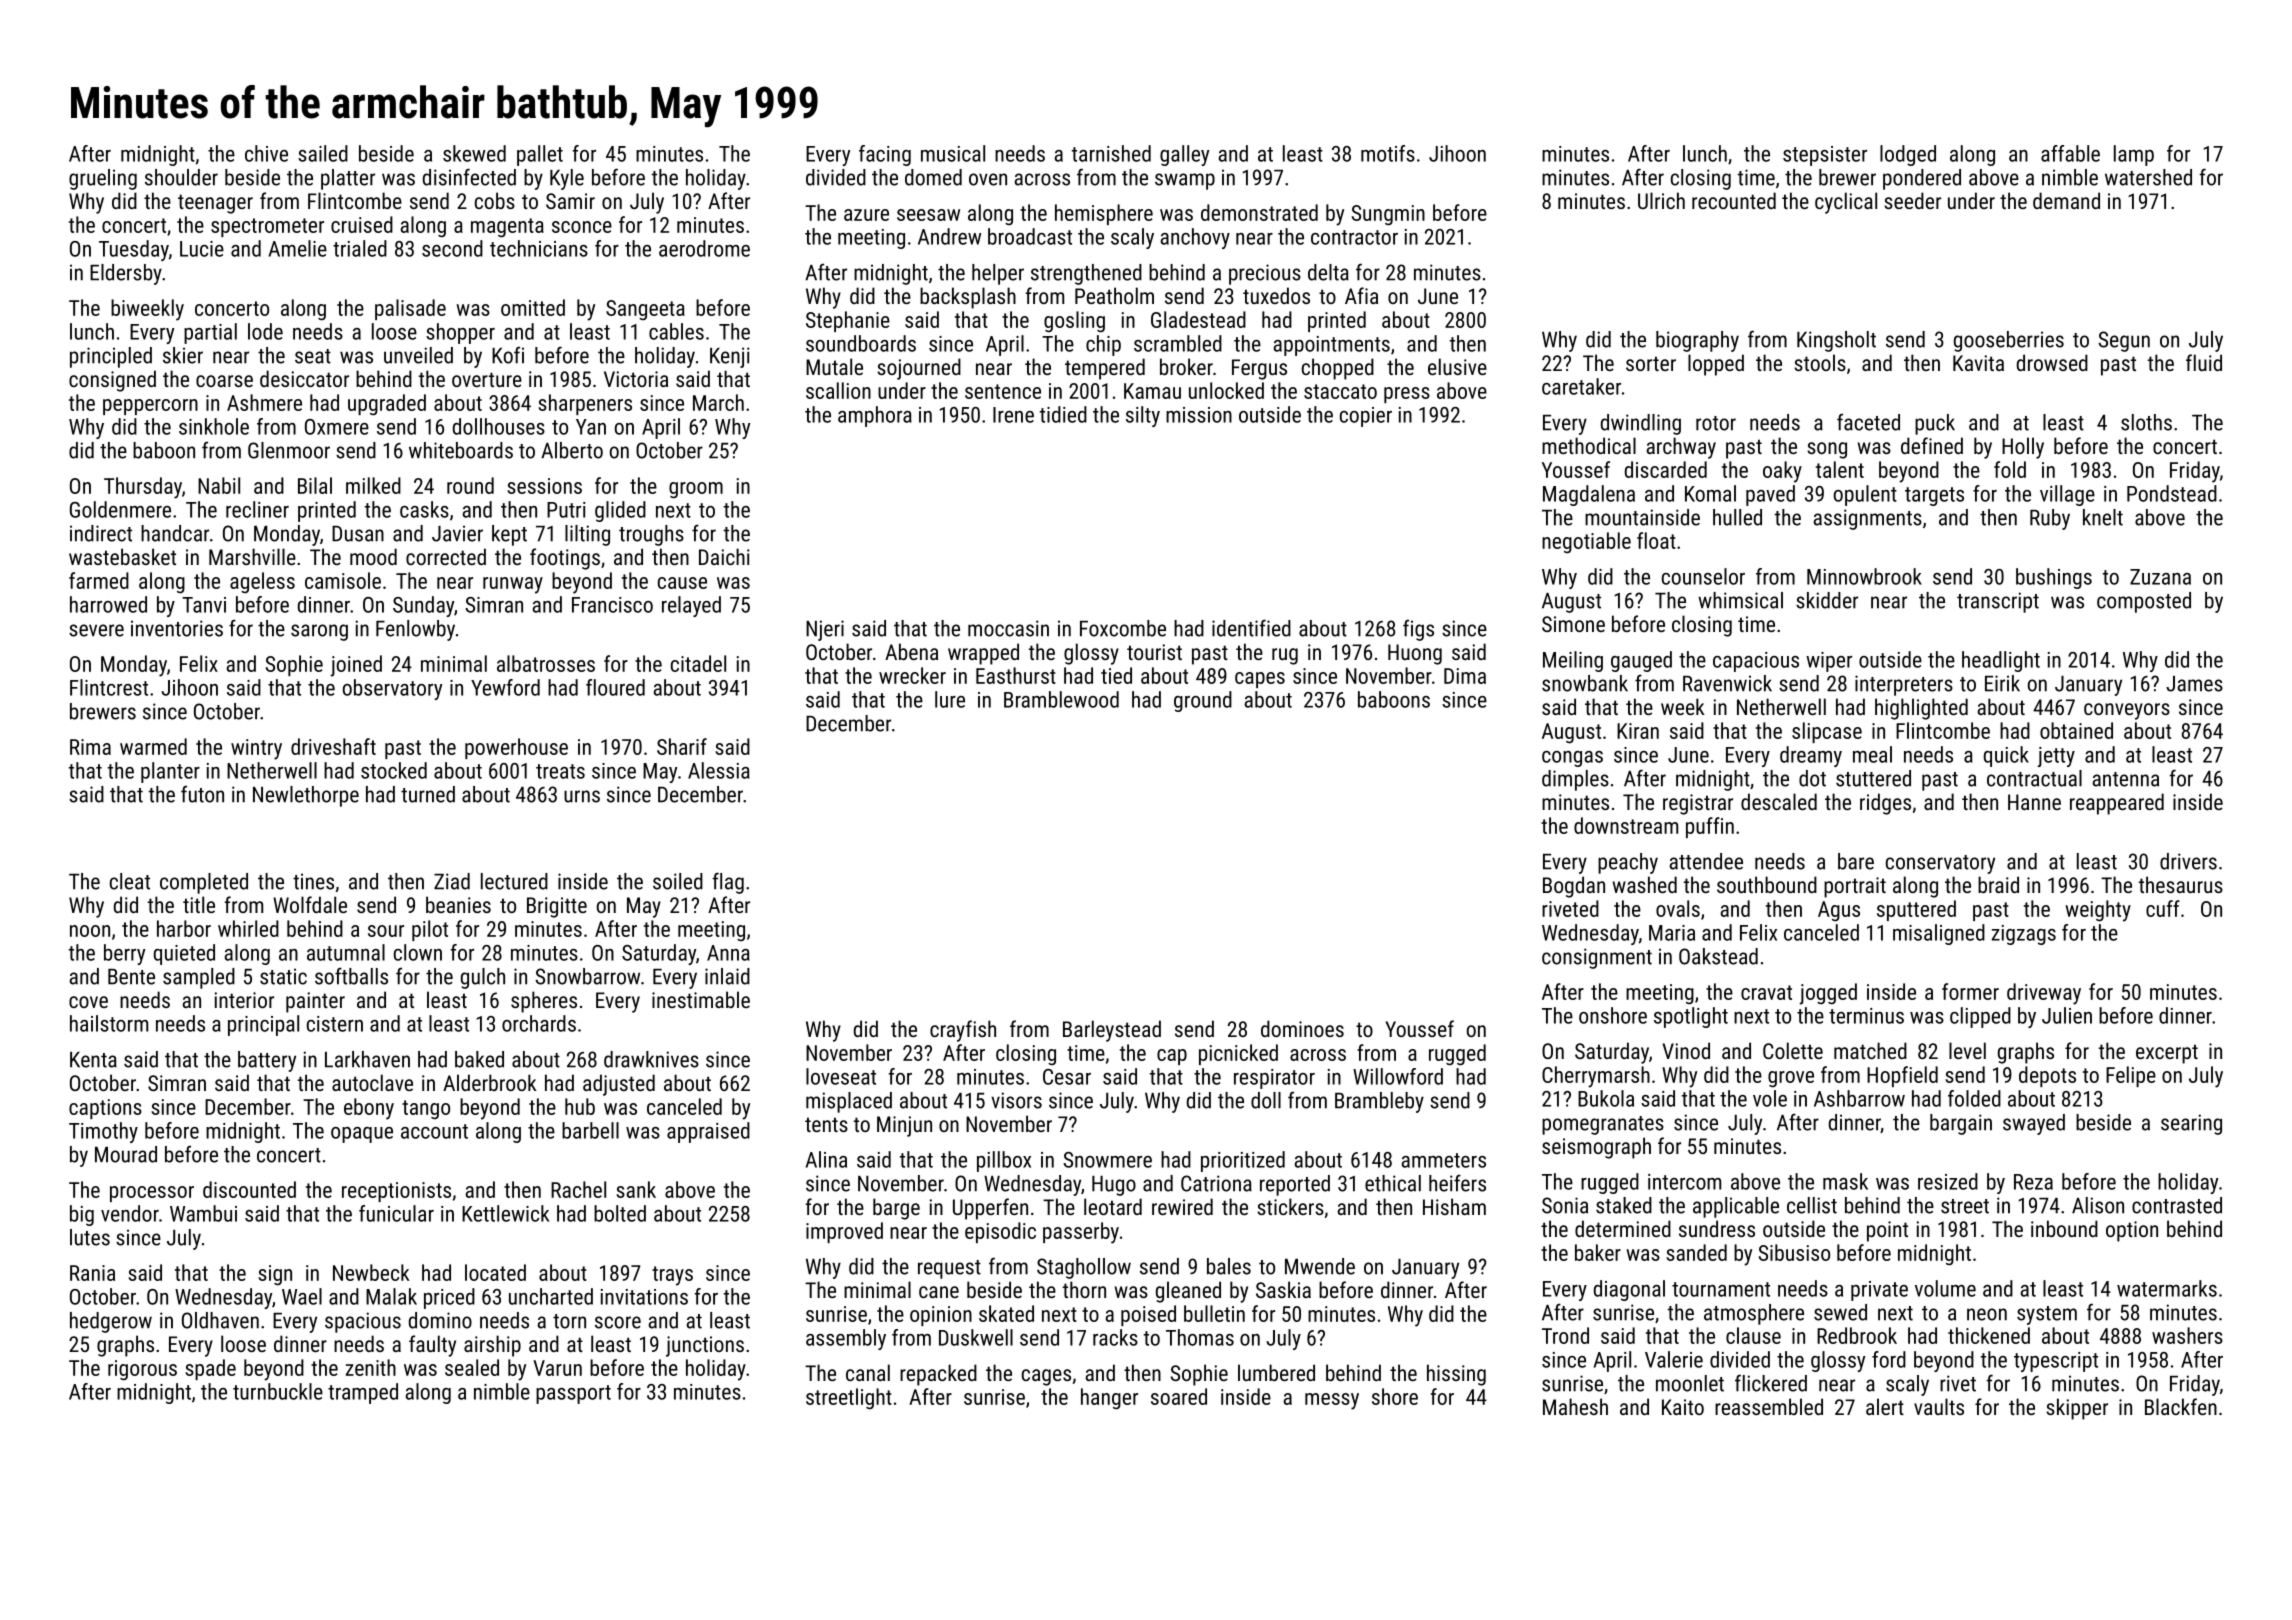 The width and height of the screenshot is (2292, 1620). Describe the element at coordinates (1332, 1401) in the screenshot. I see `messy` at that location.
